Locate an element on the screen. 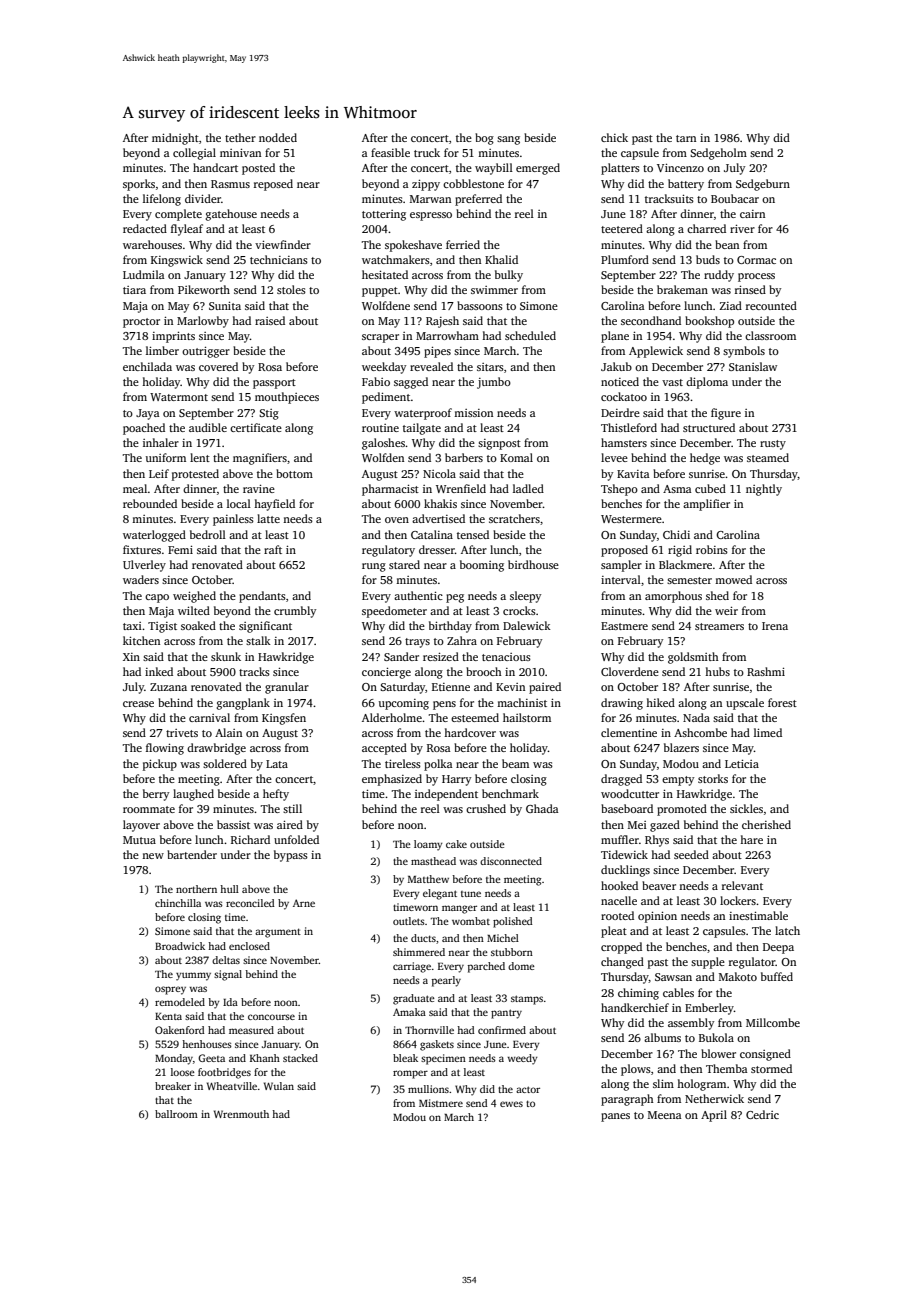  April is located at coordinates (714, 1116).
